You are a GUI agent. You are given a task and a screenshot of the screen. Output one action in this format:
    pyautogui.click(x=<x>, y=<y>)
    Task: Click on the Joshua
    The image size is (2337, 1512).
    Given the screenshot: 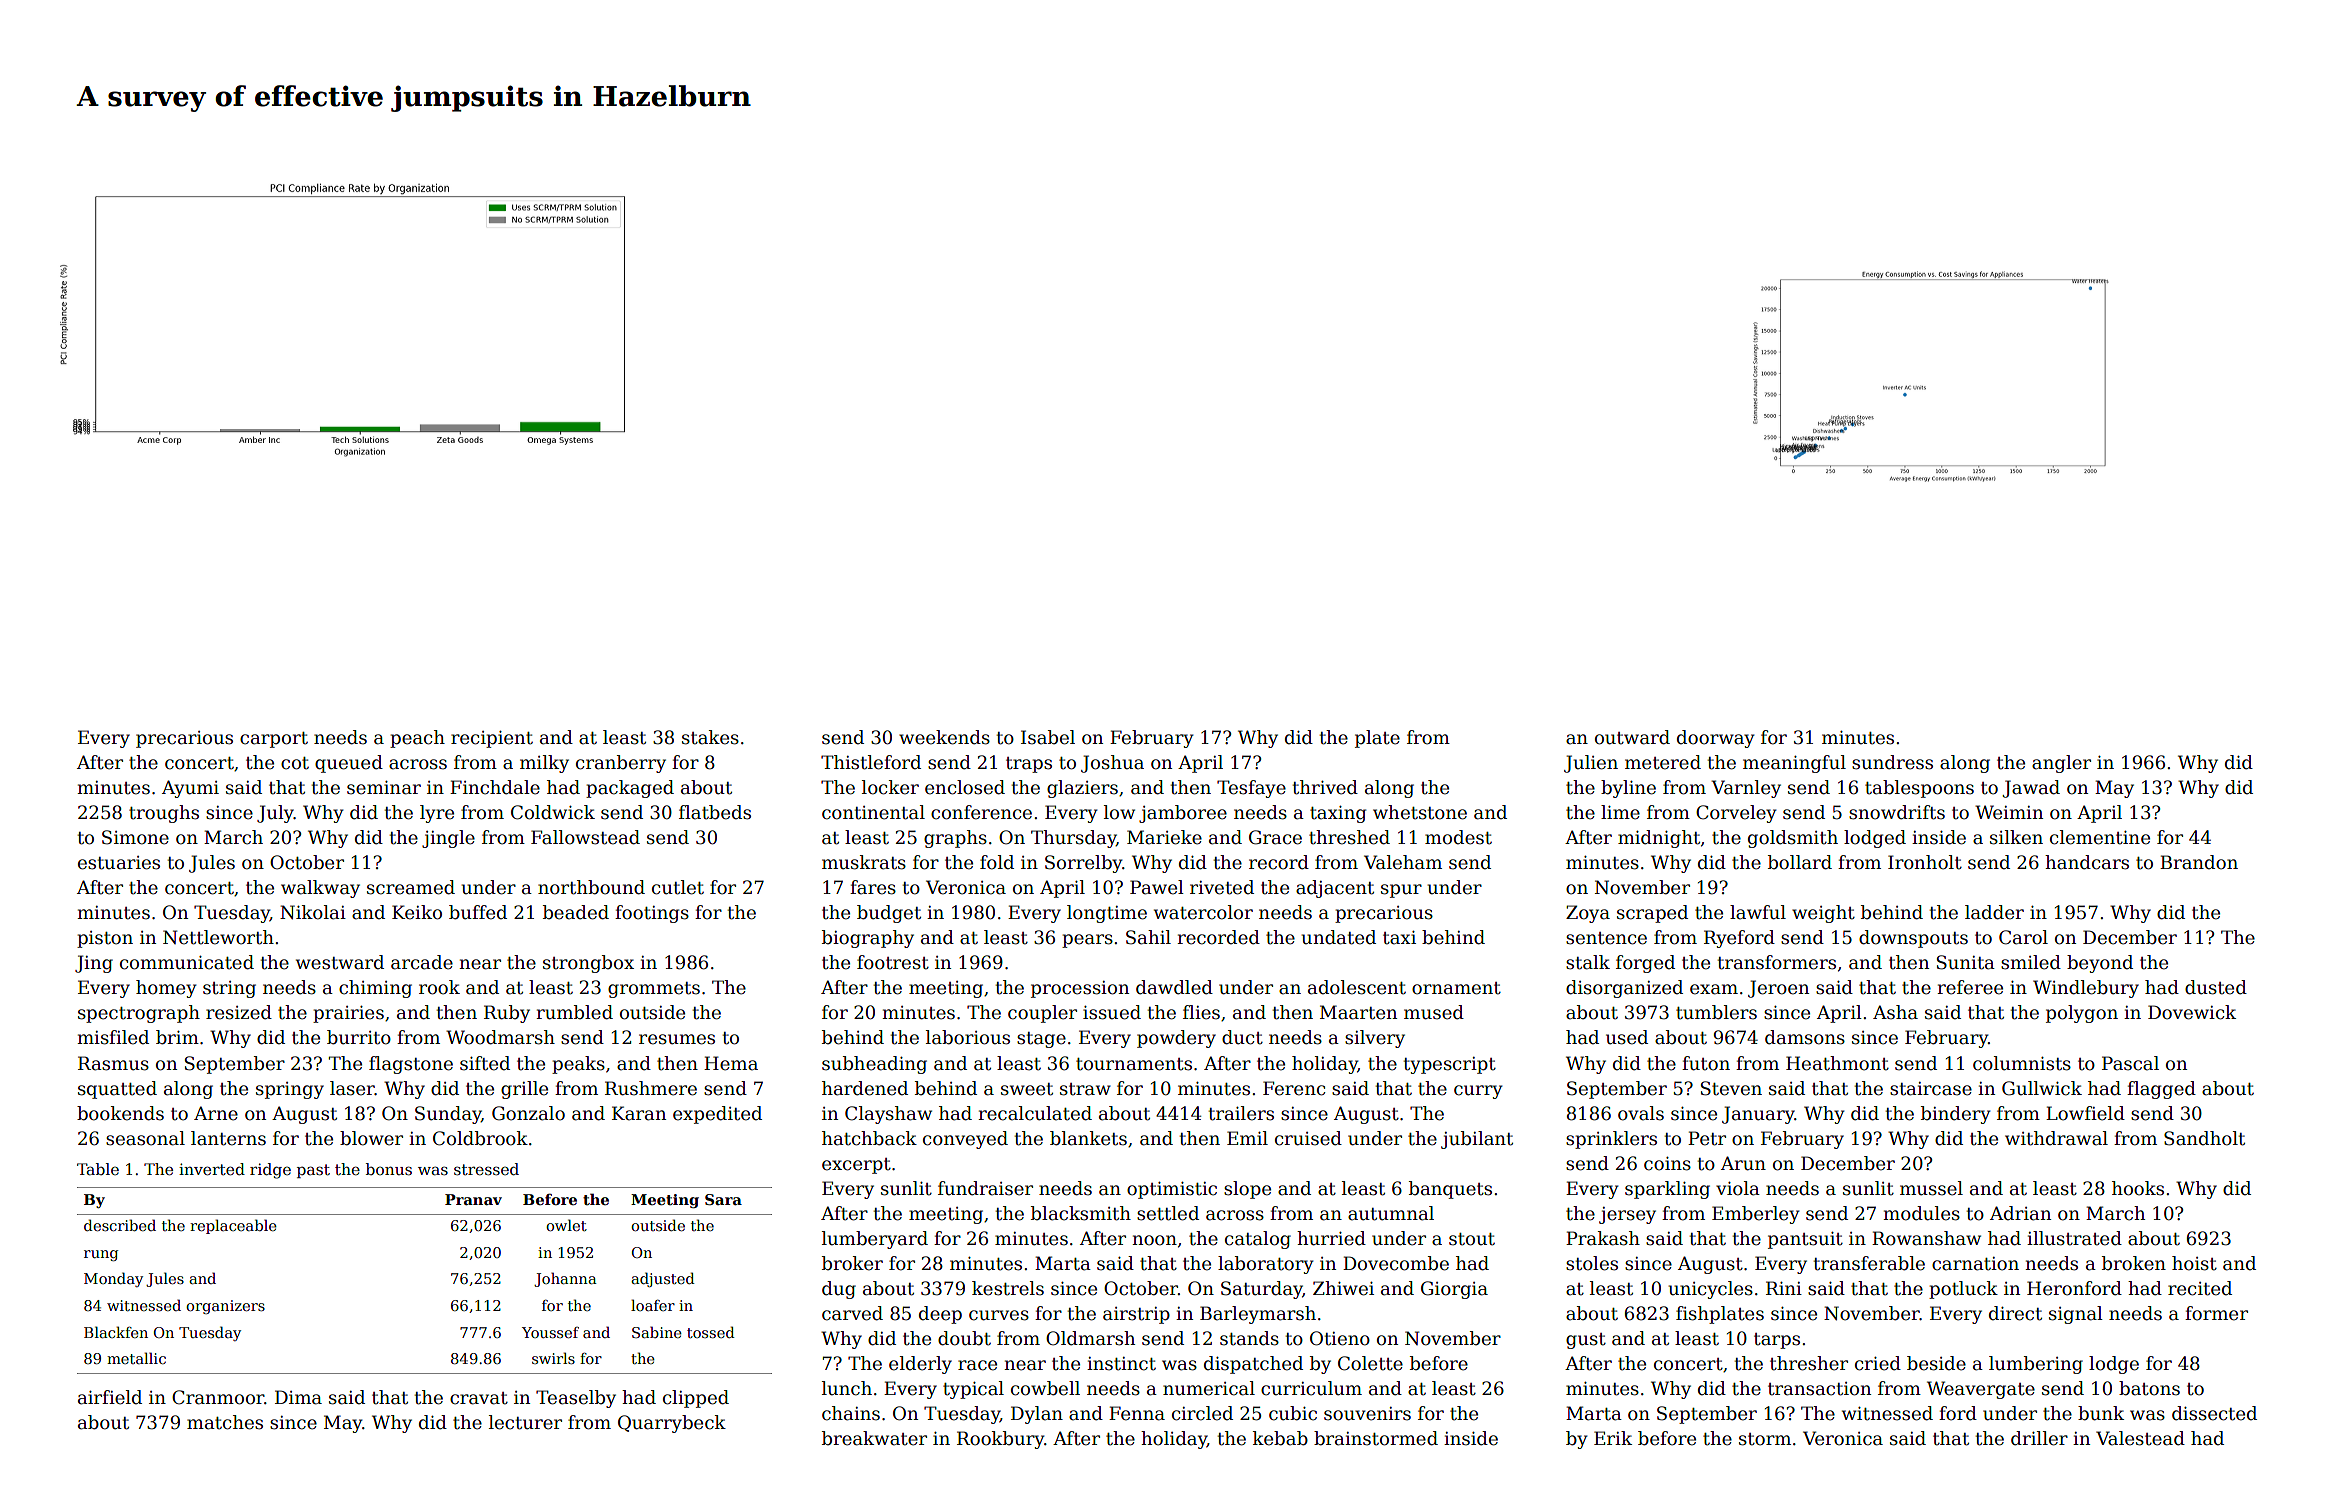 What is the action you would take?
    pyautogui.click(x=1112, y=764)
